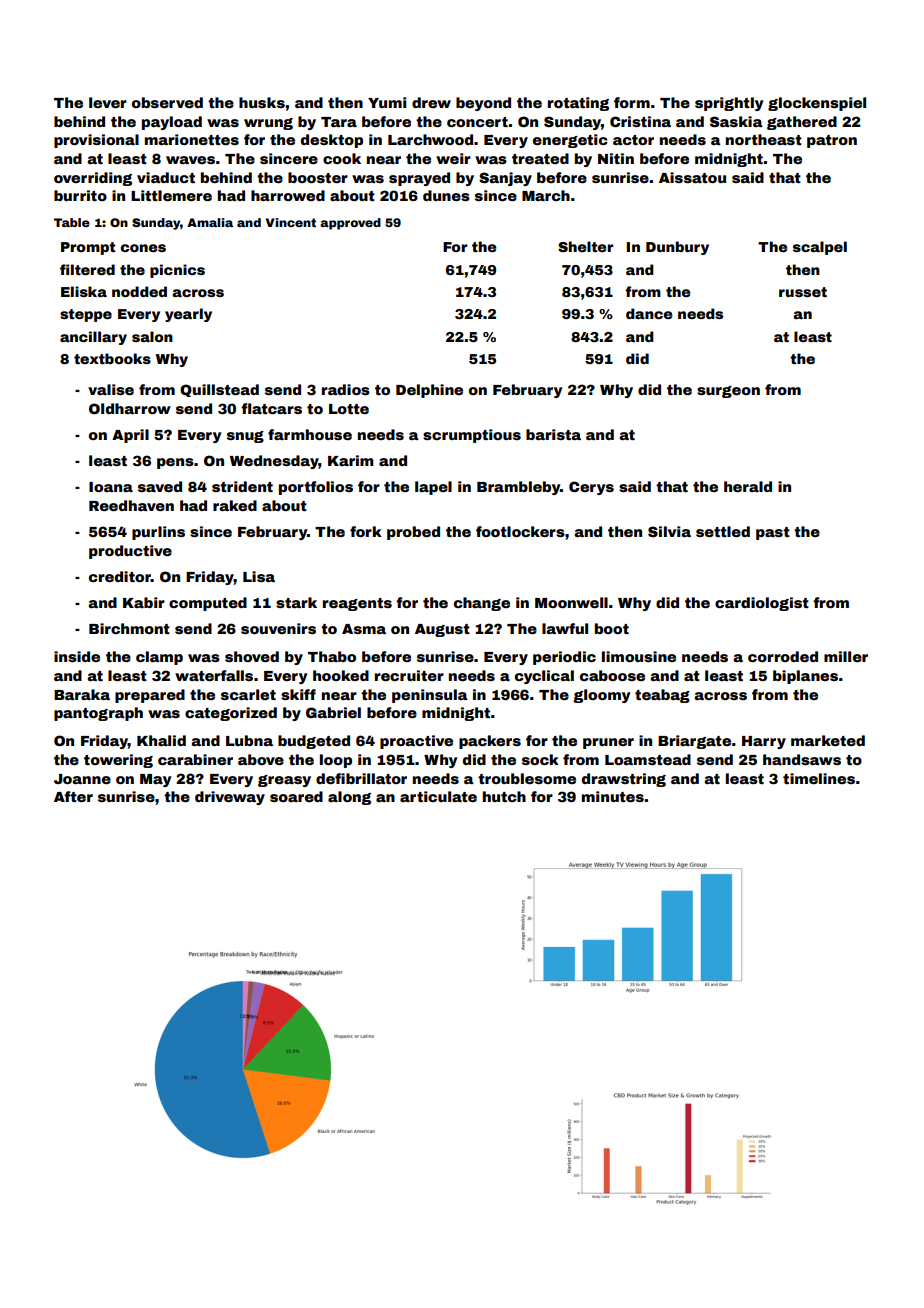 This page has width=924, height=1308. What do you see at coordinates (248, 694) in the page?
I see `scarlet` at bounding box center [248, 694].
